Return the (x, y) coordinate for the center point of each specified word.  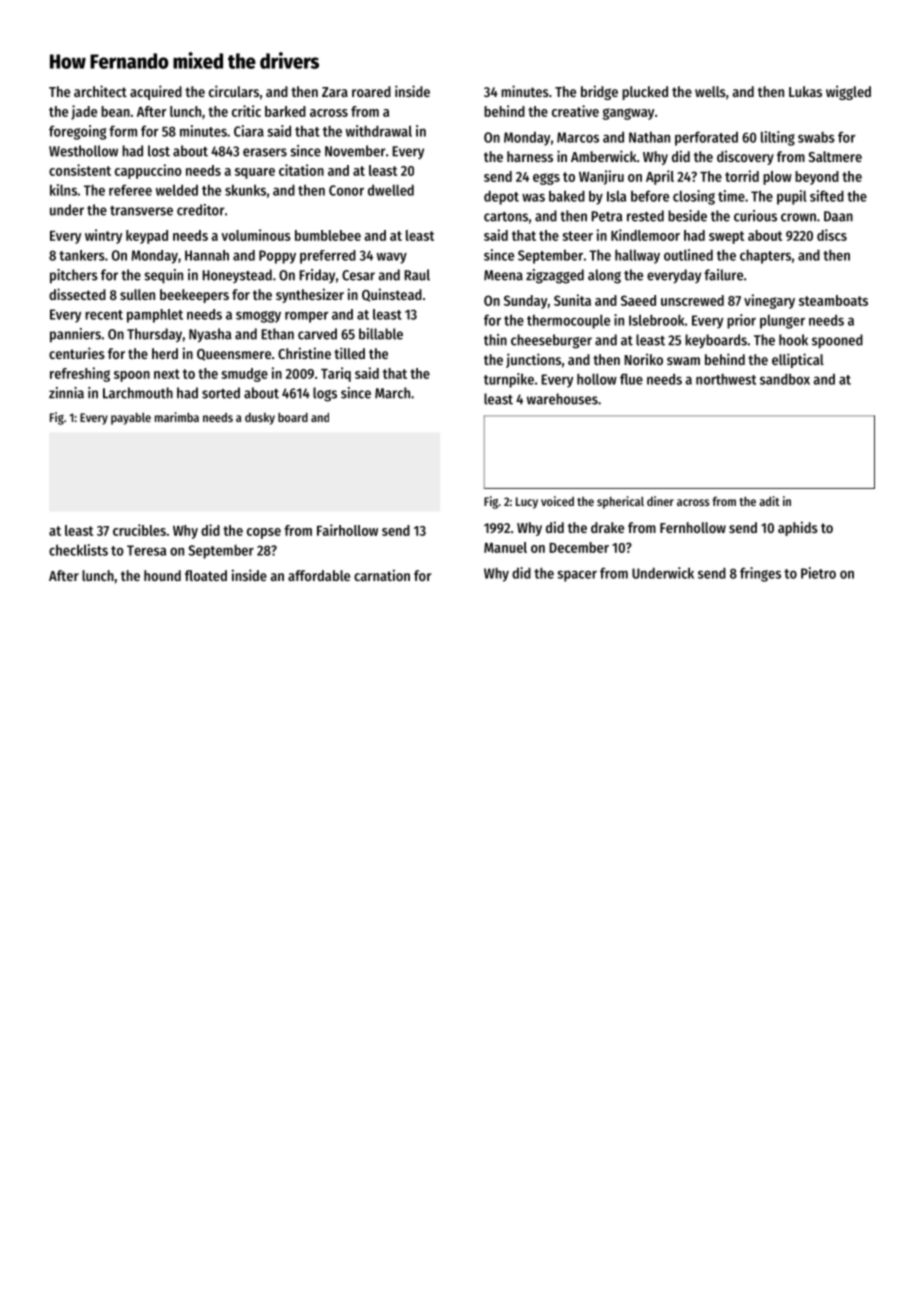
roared (371, 91)
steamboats (833, 300)
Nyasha (210, 335)
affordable (319, 575)
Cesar (358, 275)
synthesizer (310, 295)
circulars (234, 91)
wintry (103, 236)
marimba (177, 417)
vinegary (769, 301)
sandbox (785, 379)
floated (206, 575)
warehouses (562, 399)
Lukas (805, 91)
